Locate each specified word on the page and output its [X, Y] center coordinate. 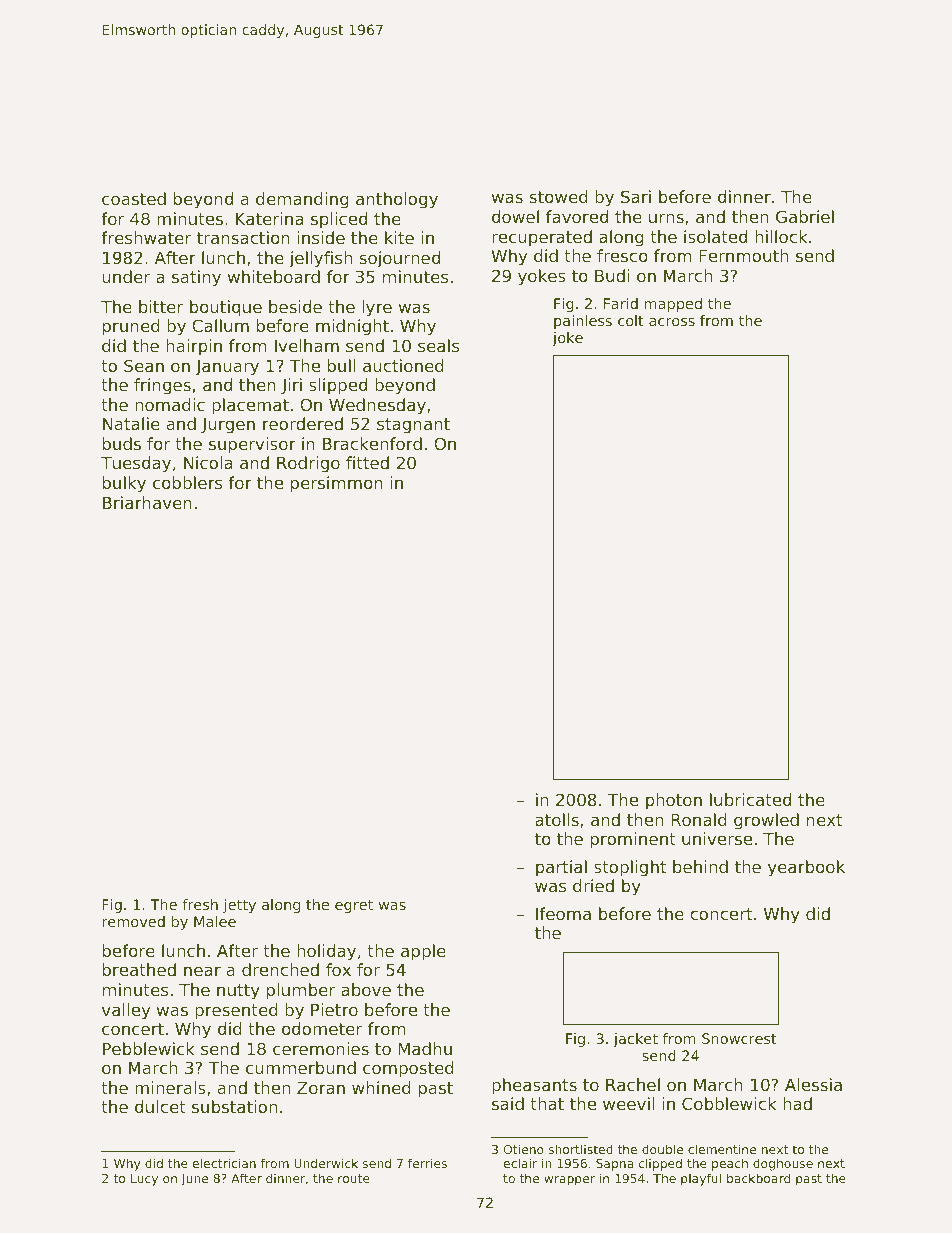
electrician [224, 1163]
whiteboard [274, 276]
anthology [397, 200]
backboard [758, 1178]
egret [354, 906]
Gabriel [805, 216]
